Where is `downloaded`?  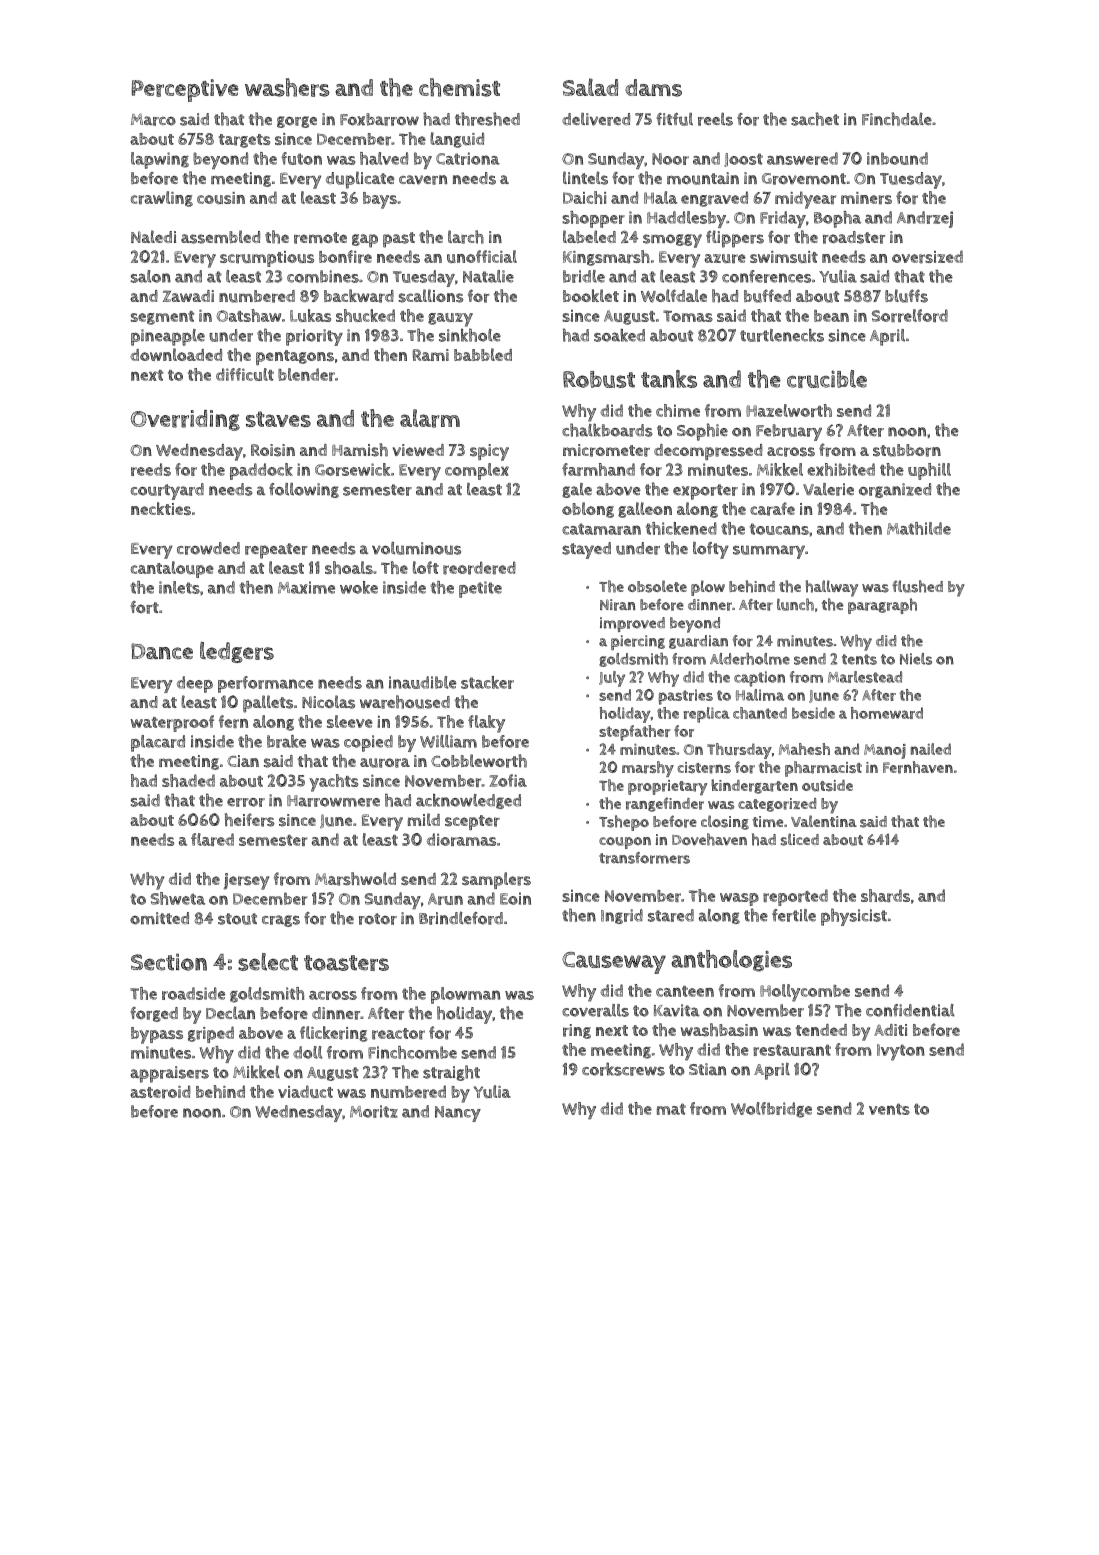 downloaded is located at coordinates (176, 354).
